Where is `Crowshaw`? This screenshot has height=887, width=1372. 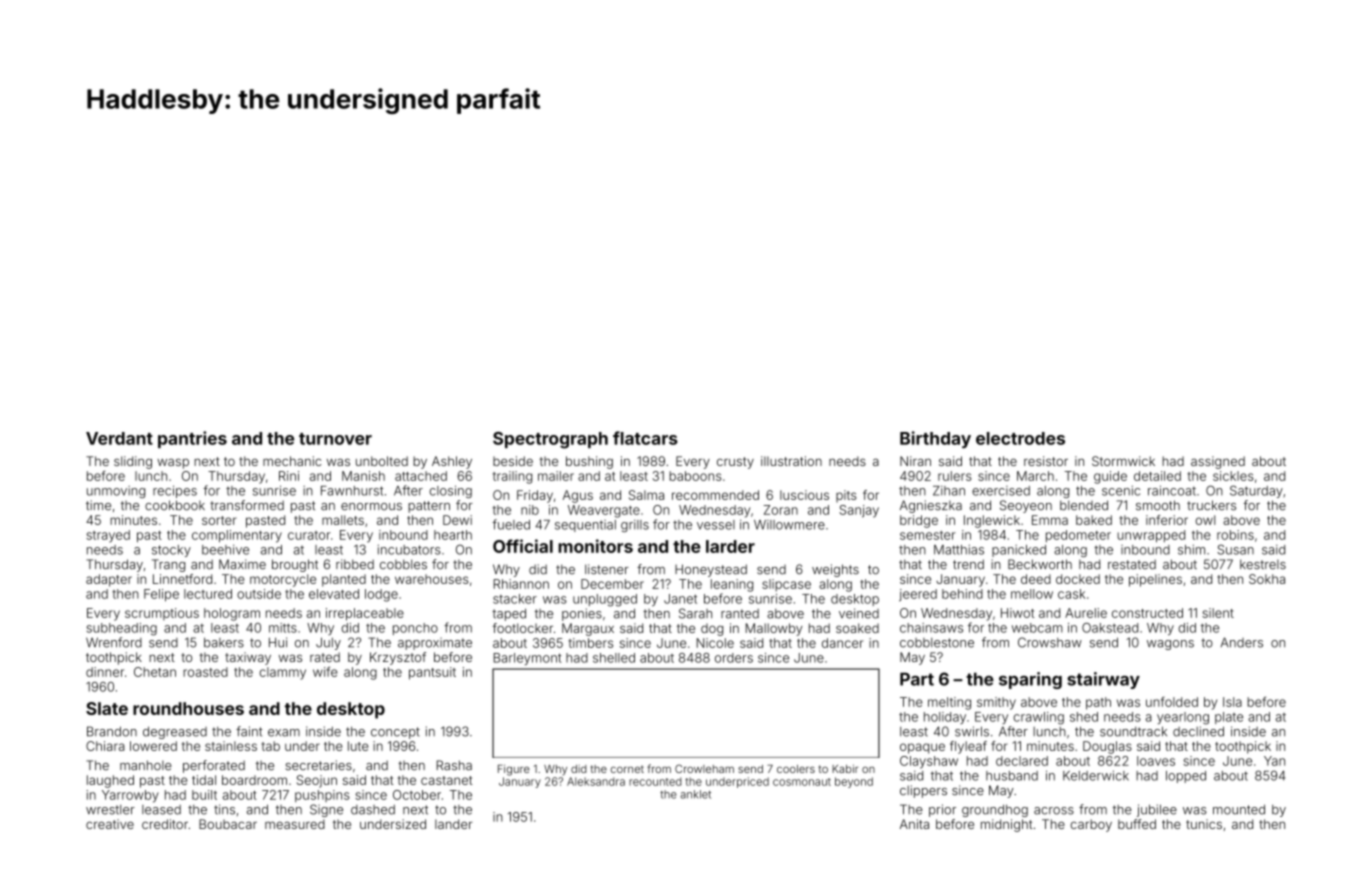 Crowshaw is located at coordinates (1050, 642).
